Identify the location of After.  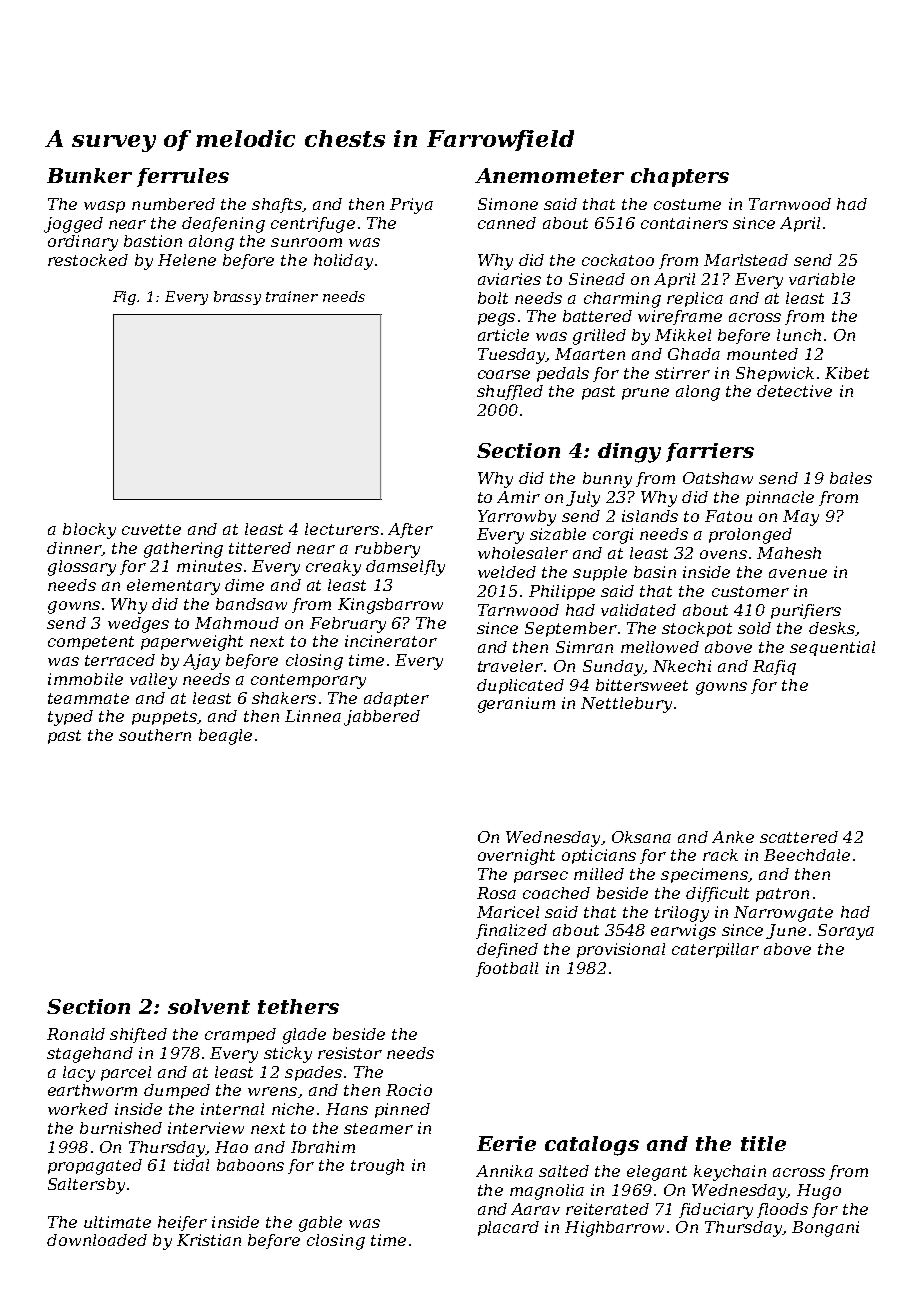
(410, 530).
